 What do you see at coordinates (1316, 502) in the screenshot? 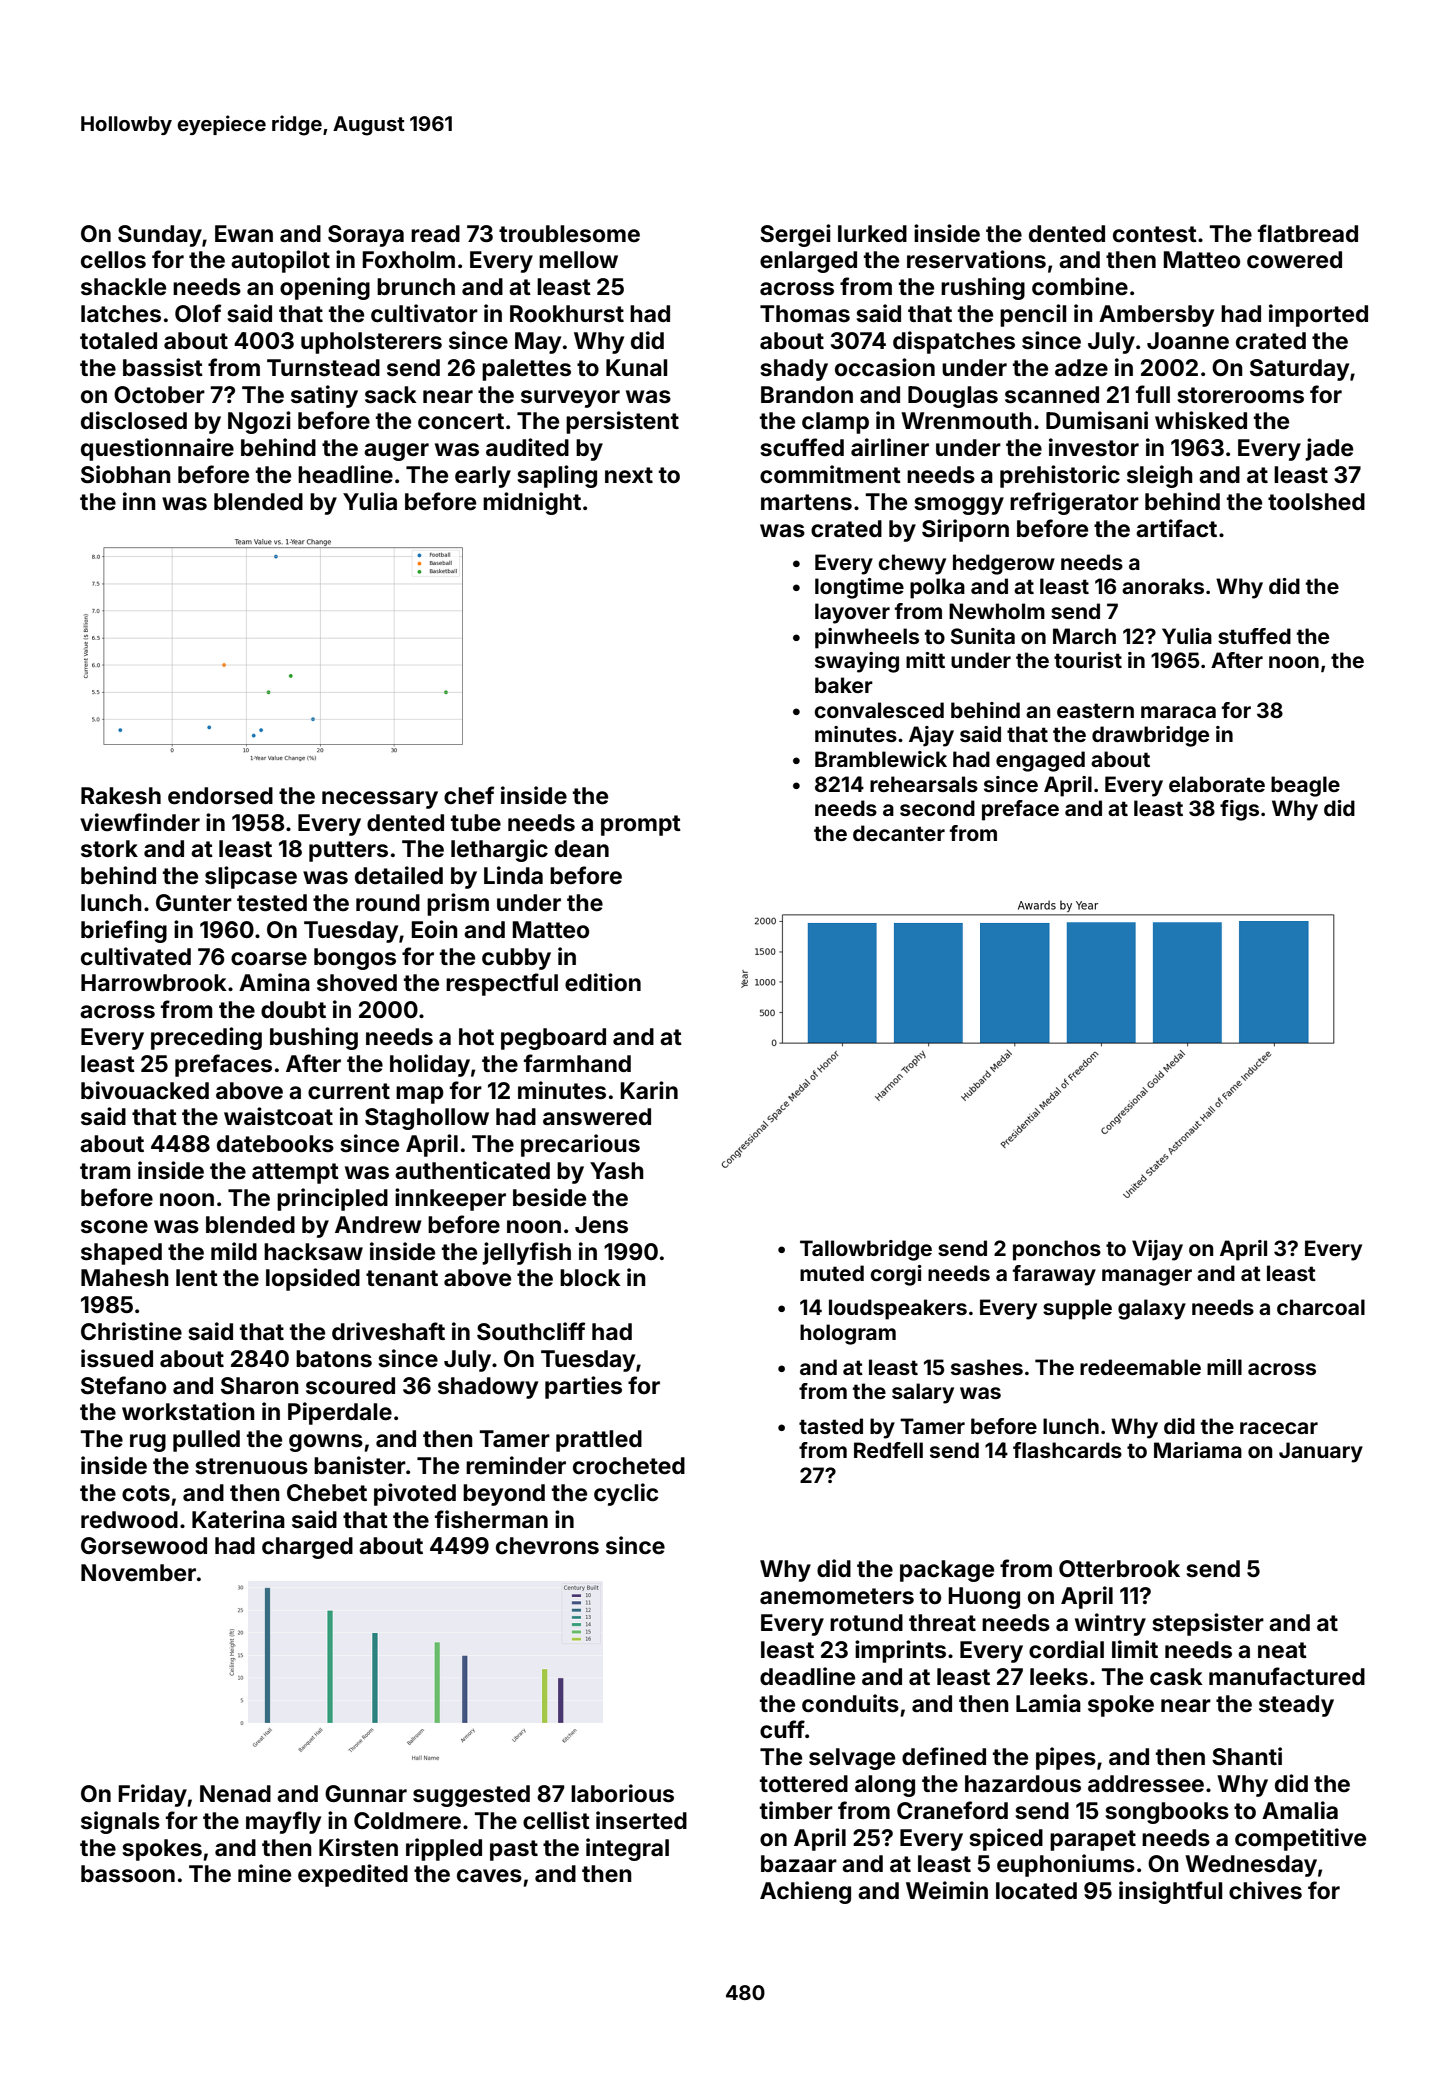
I see `toolshed` at bounding box center [1316, 502].
